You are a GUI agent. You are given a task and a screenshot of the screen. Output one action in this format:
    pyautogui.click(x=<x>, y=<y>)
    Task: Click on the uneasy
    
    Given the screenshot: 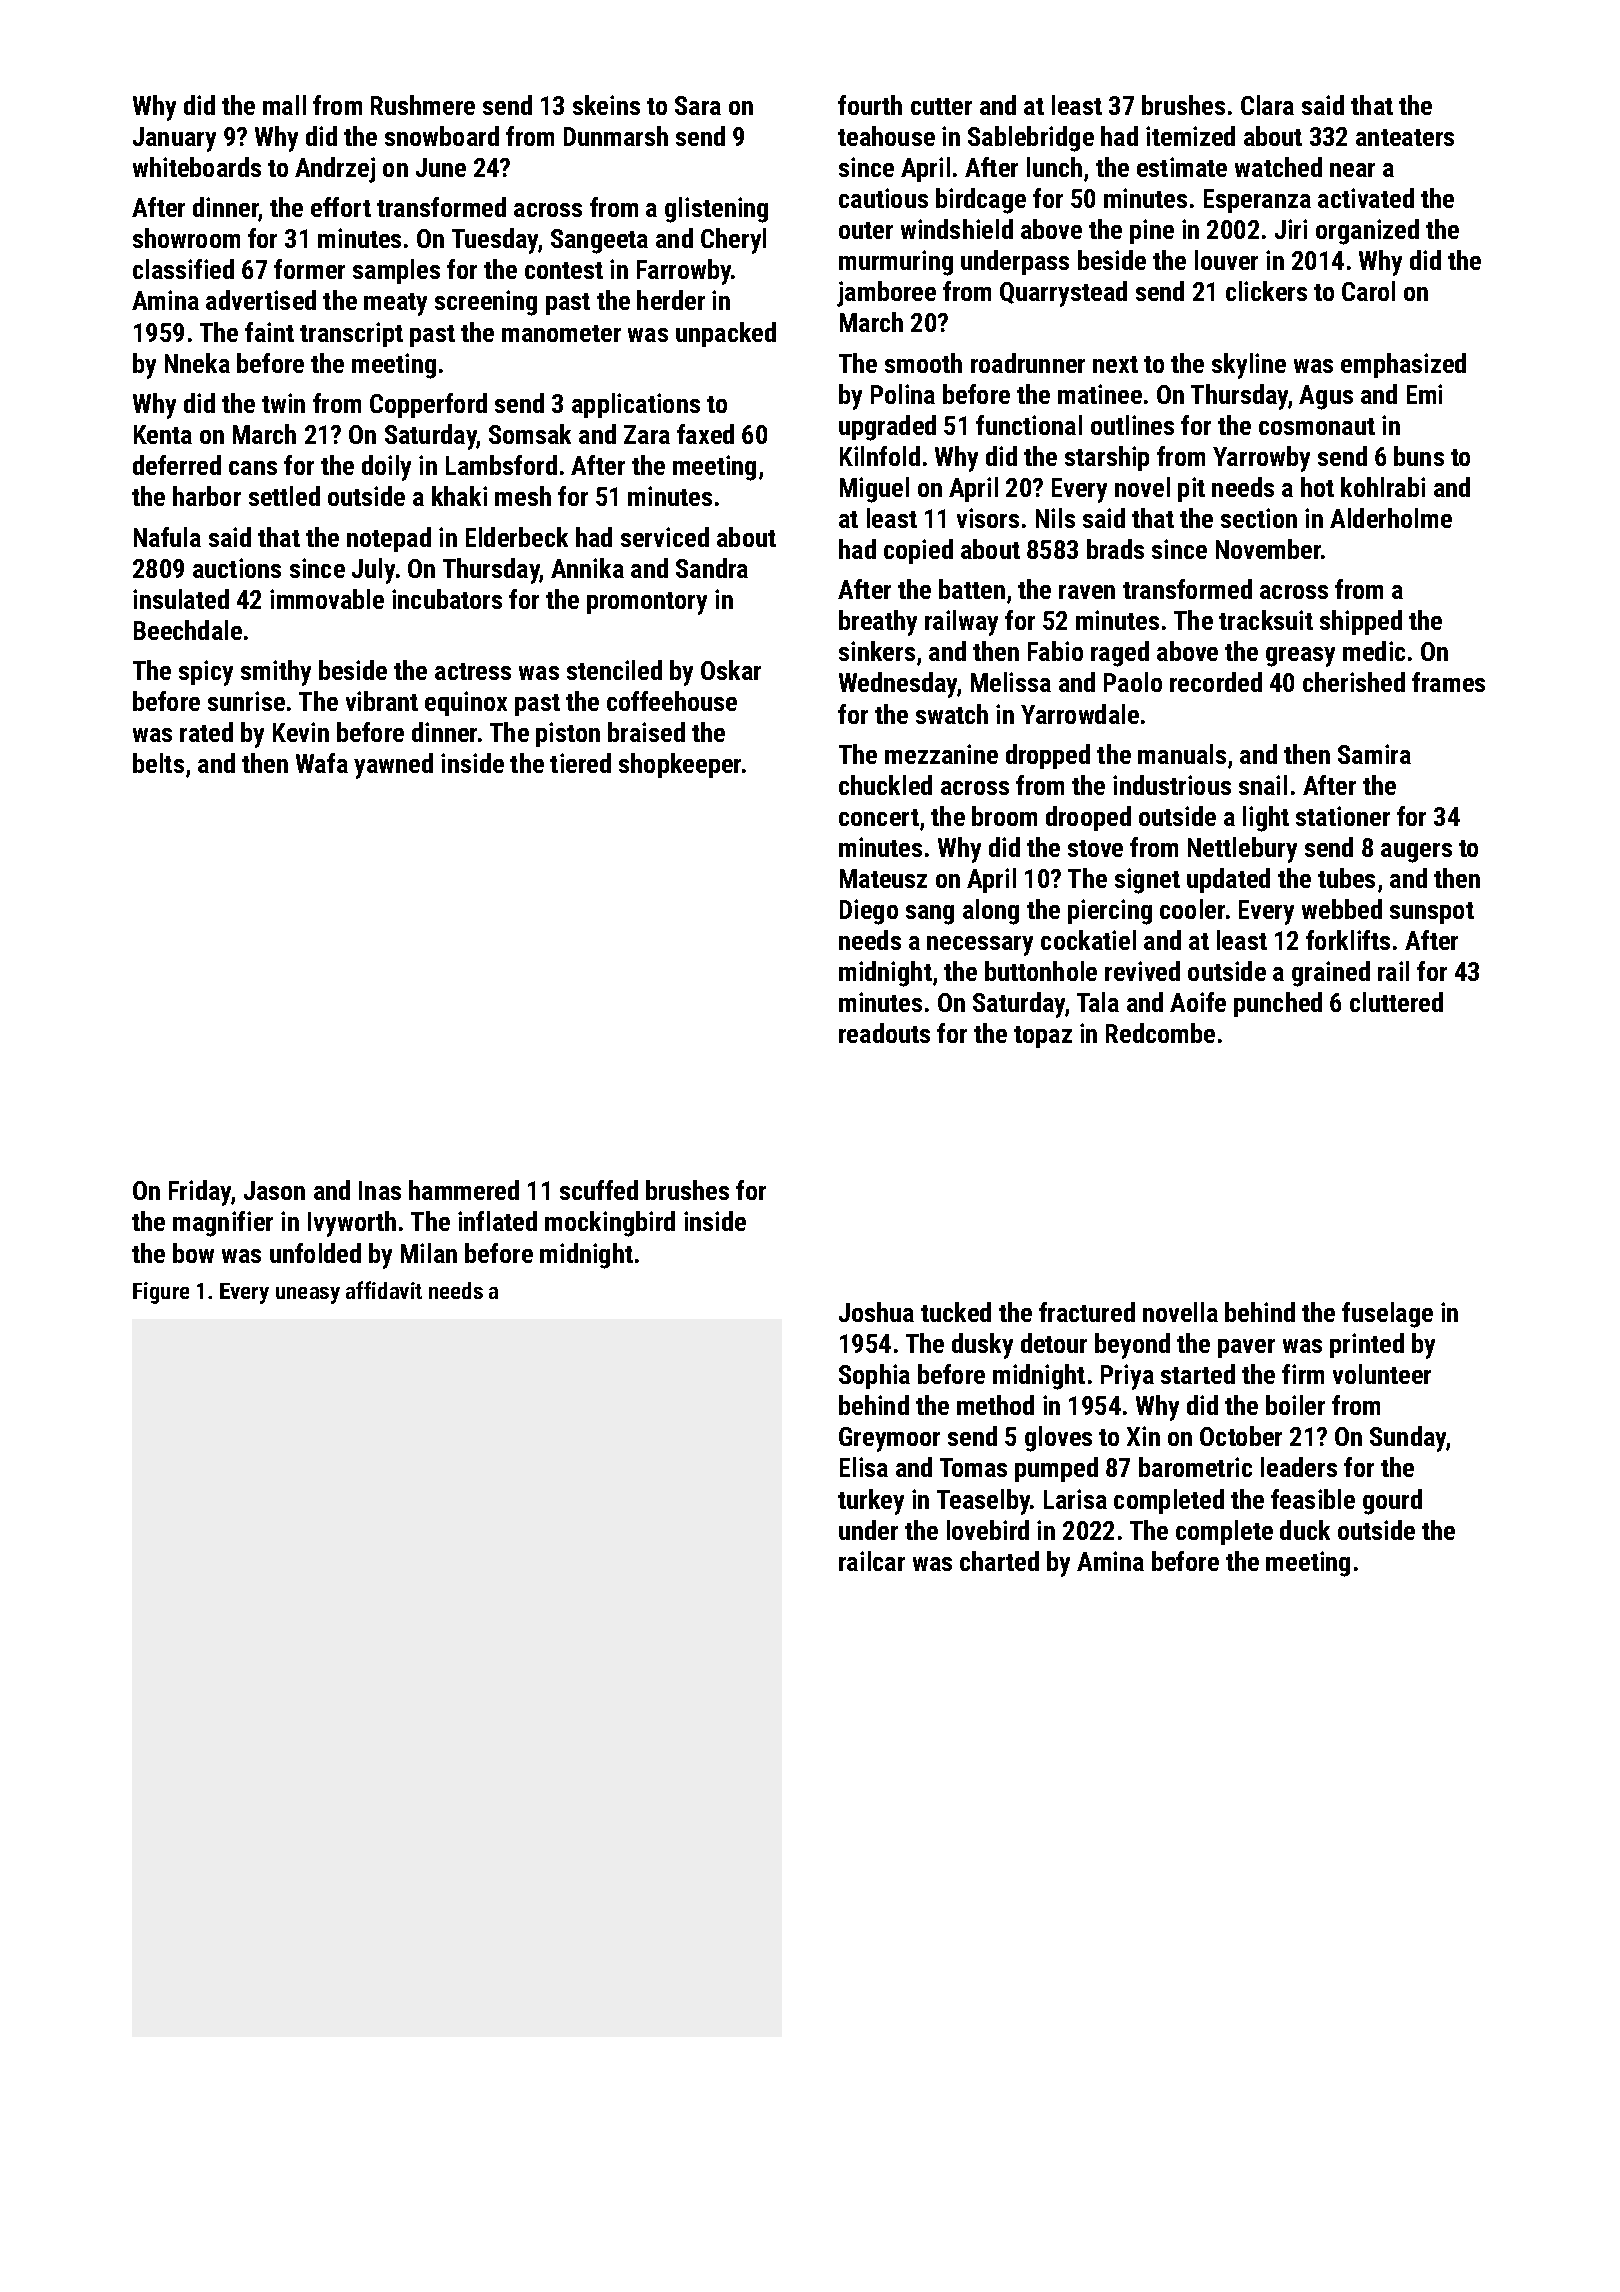 What is the action you would take?
    pyautogui.click(x=308, y=1295)
